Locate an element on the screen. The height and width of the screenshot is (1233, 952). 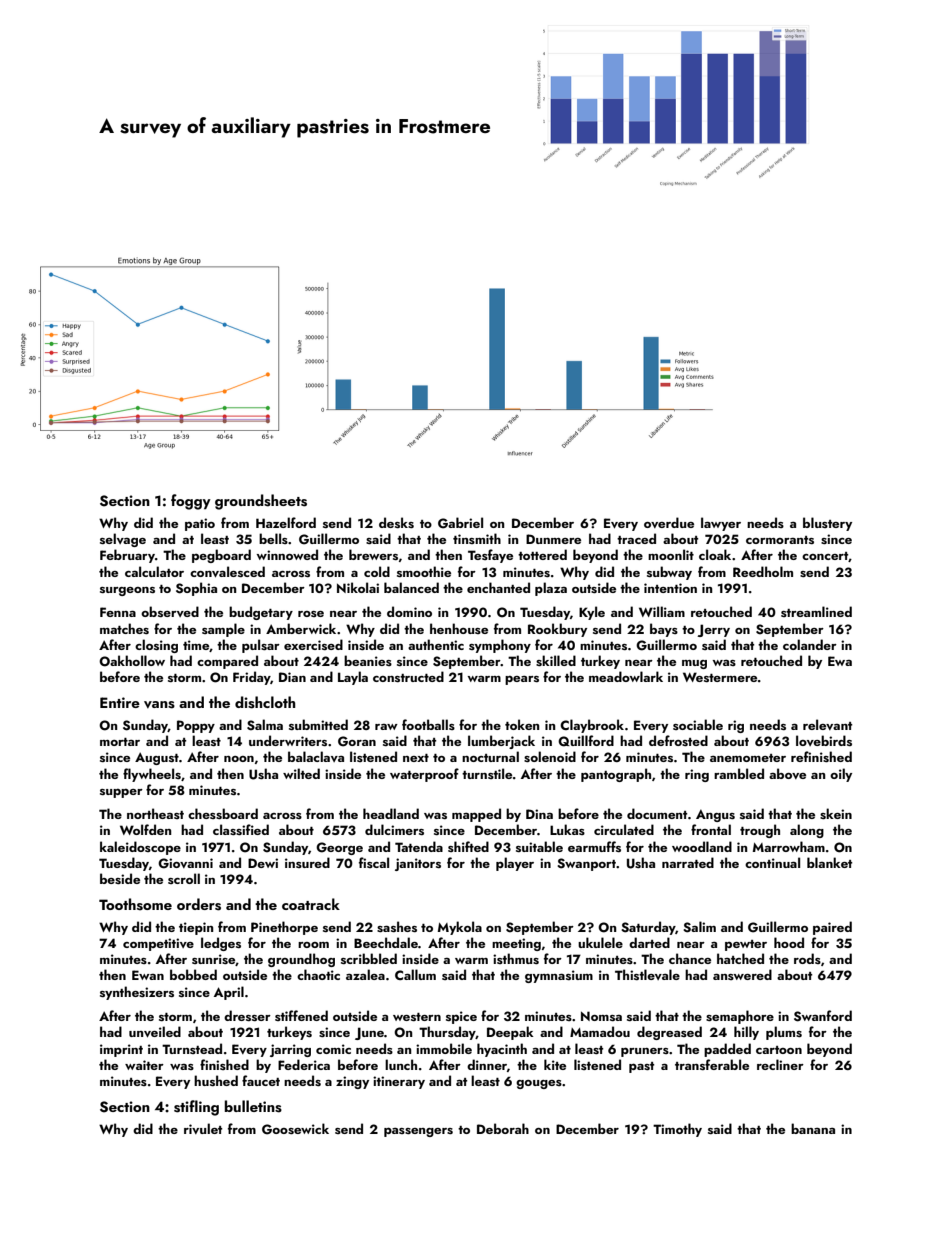
mapped is located at coordinates (476, 815).
